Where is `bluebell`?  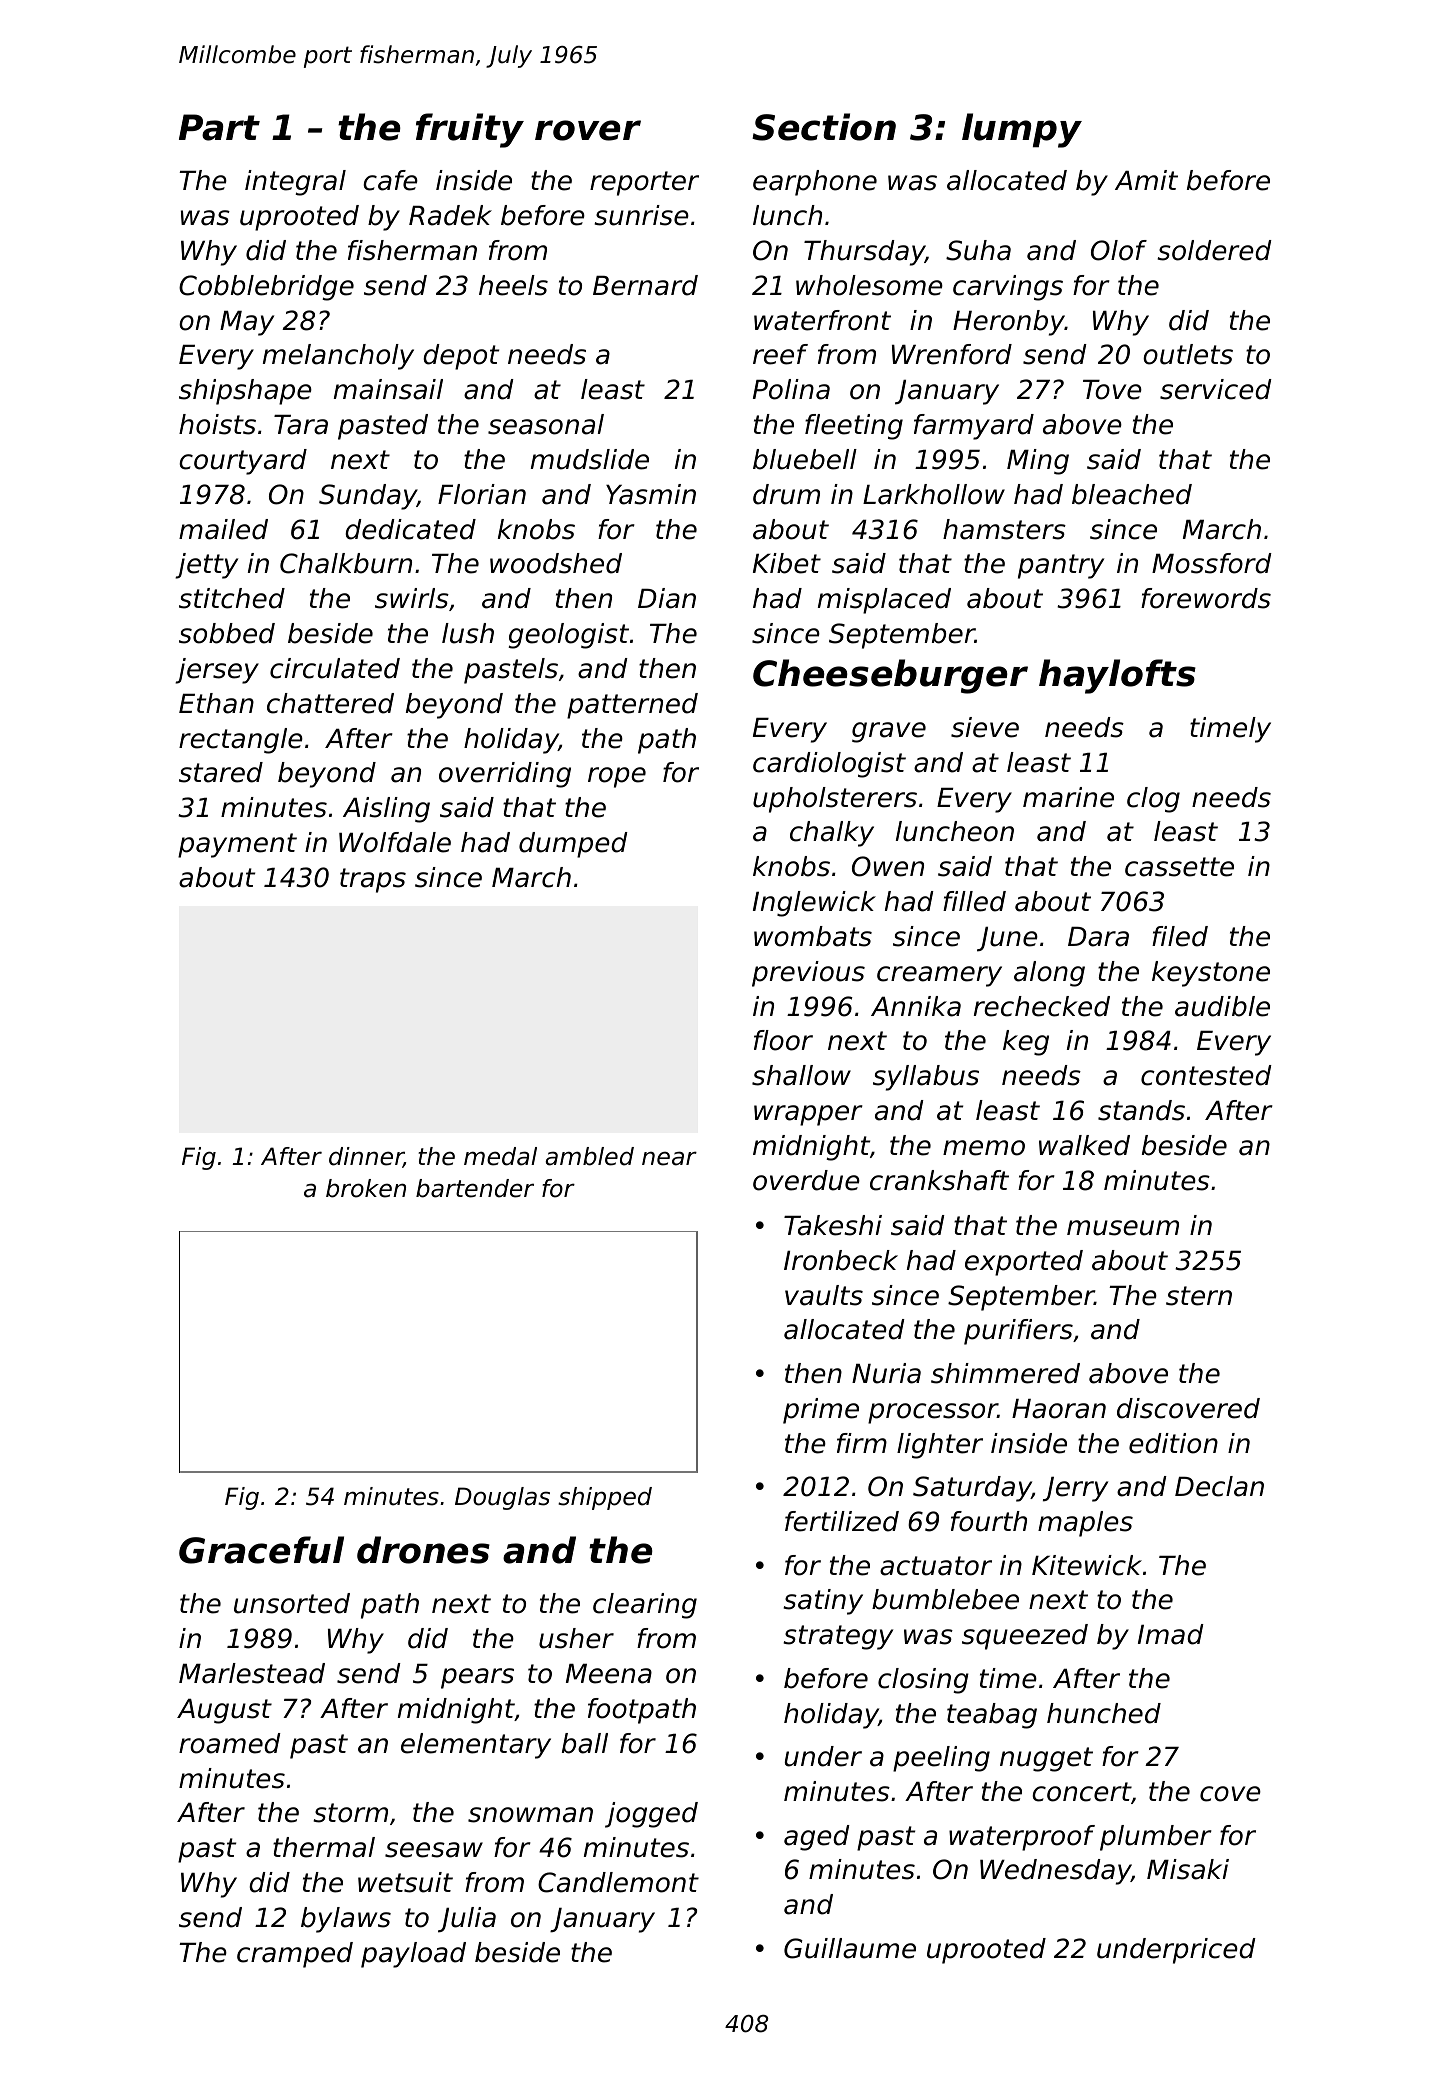
bluebell is located at coordinates (805, 459).
